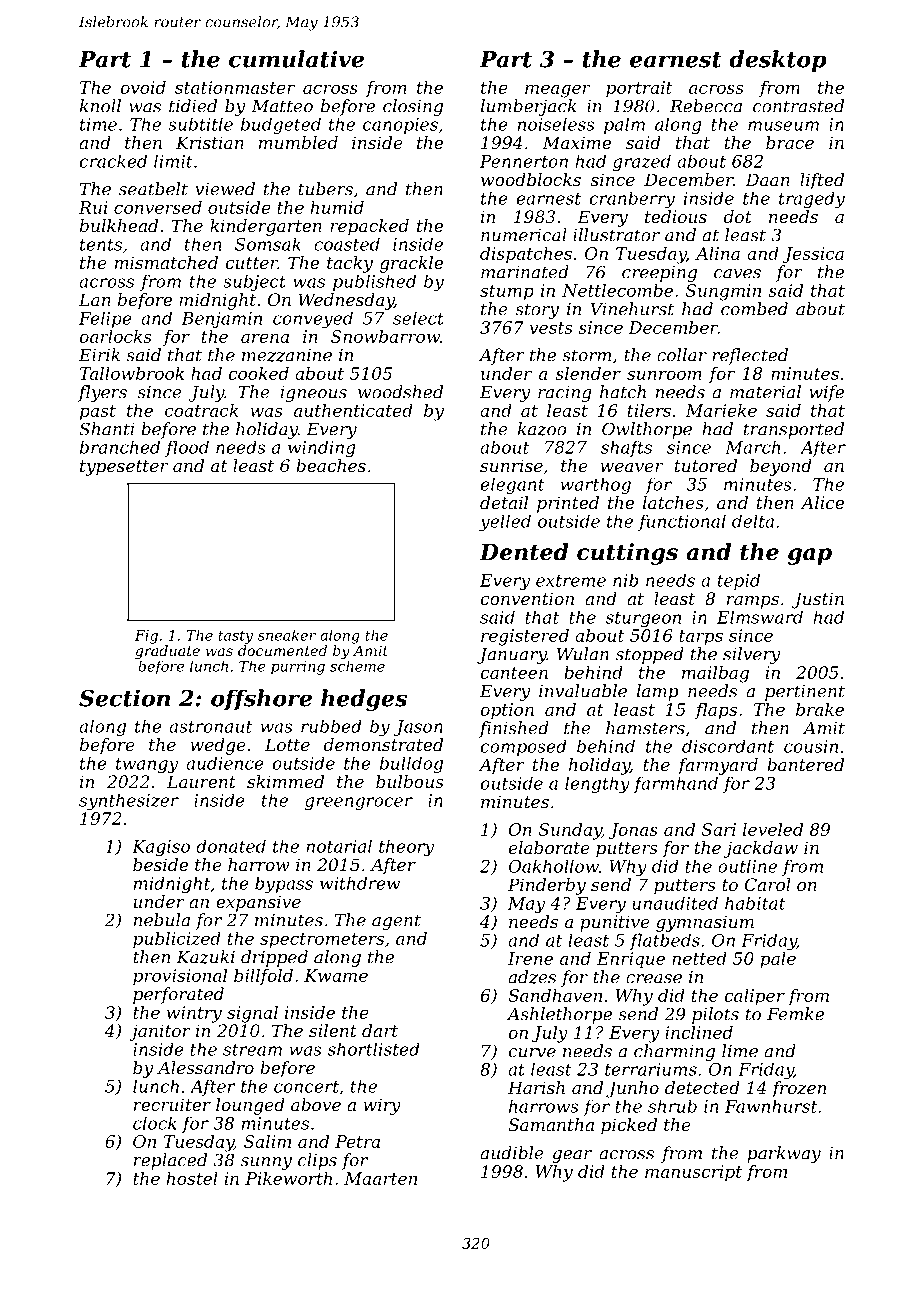  What do you see at coordinates (124, 468) in the screenshot?
I see `typesetter` at bounding box center [124, 468].
